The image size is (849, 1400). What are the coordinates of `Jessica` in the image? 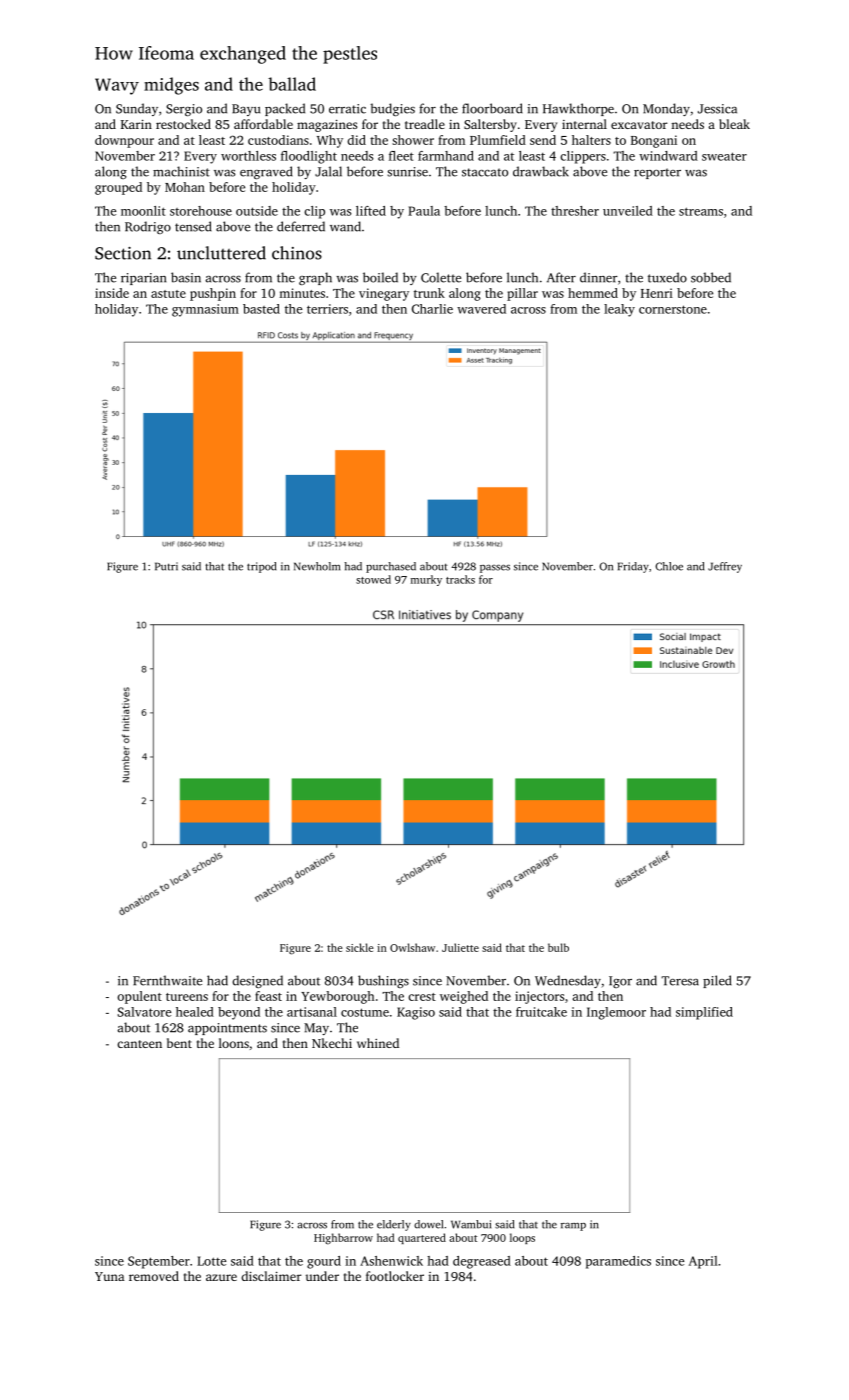 It's located at (717, 109).
